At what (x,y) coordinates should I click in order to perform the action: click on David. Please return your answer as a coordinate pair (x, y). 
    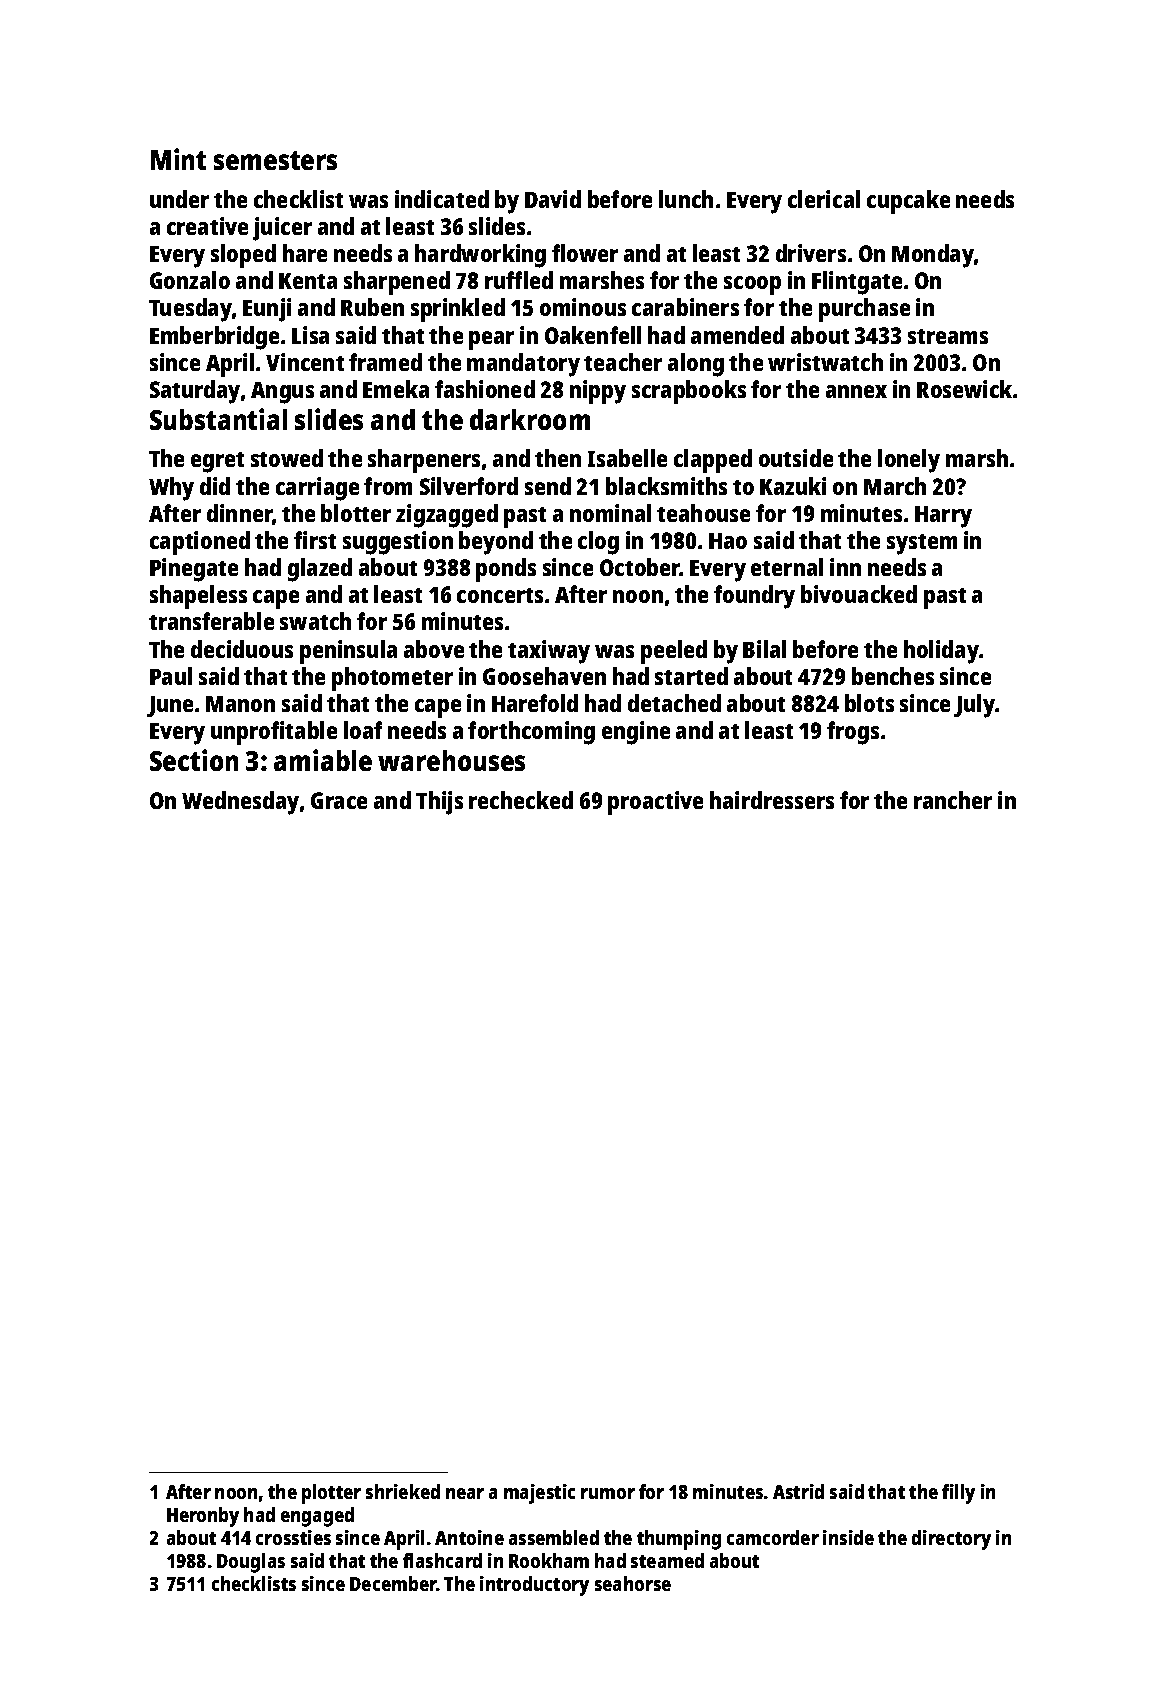
    Looking at the image, I should click on (553, 199).
